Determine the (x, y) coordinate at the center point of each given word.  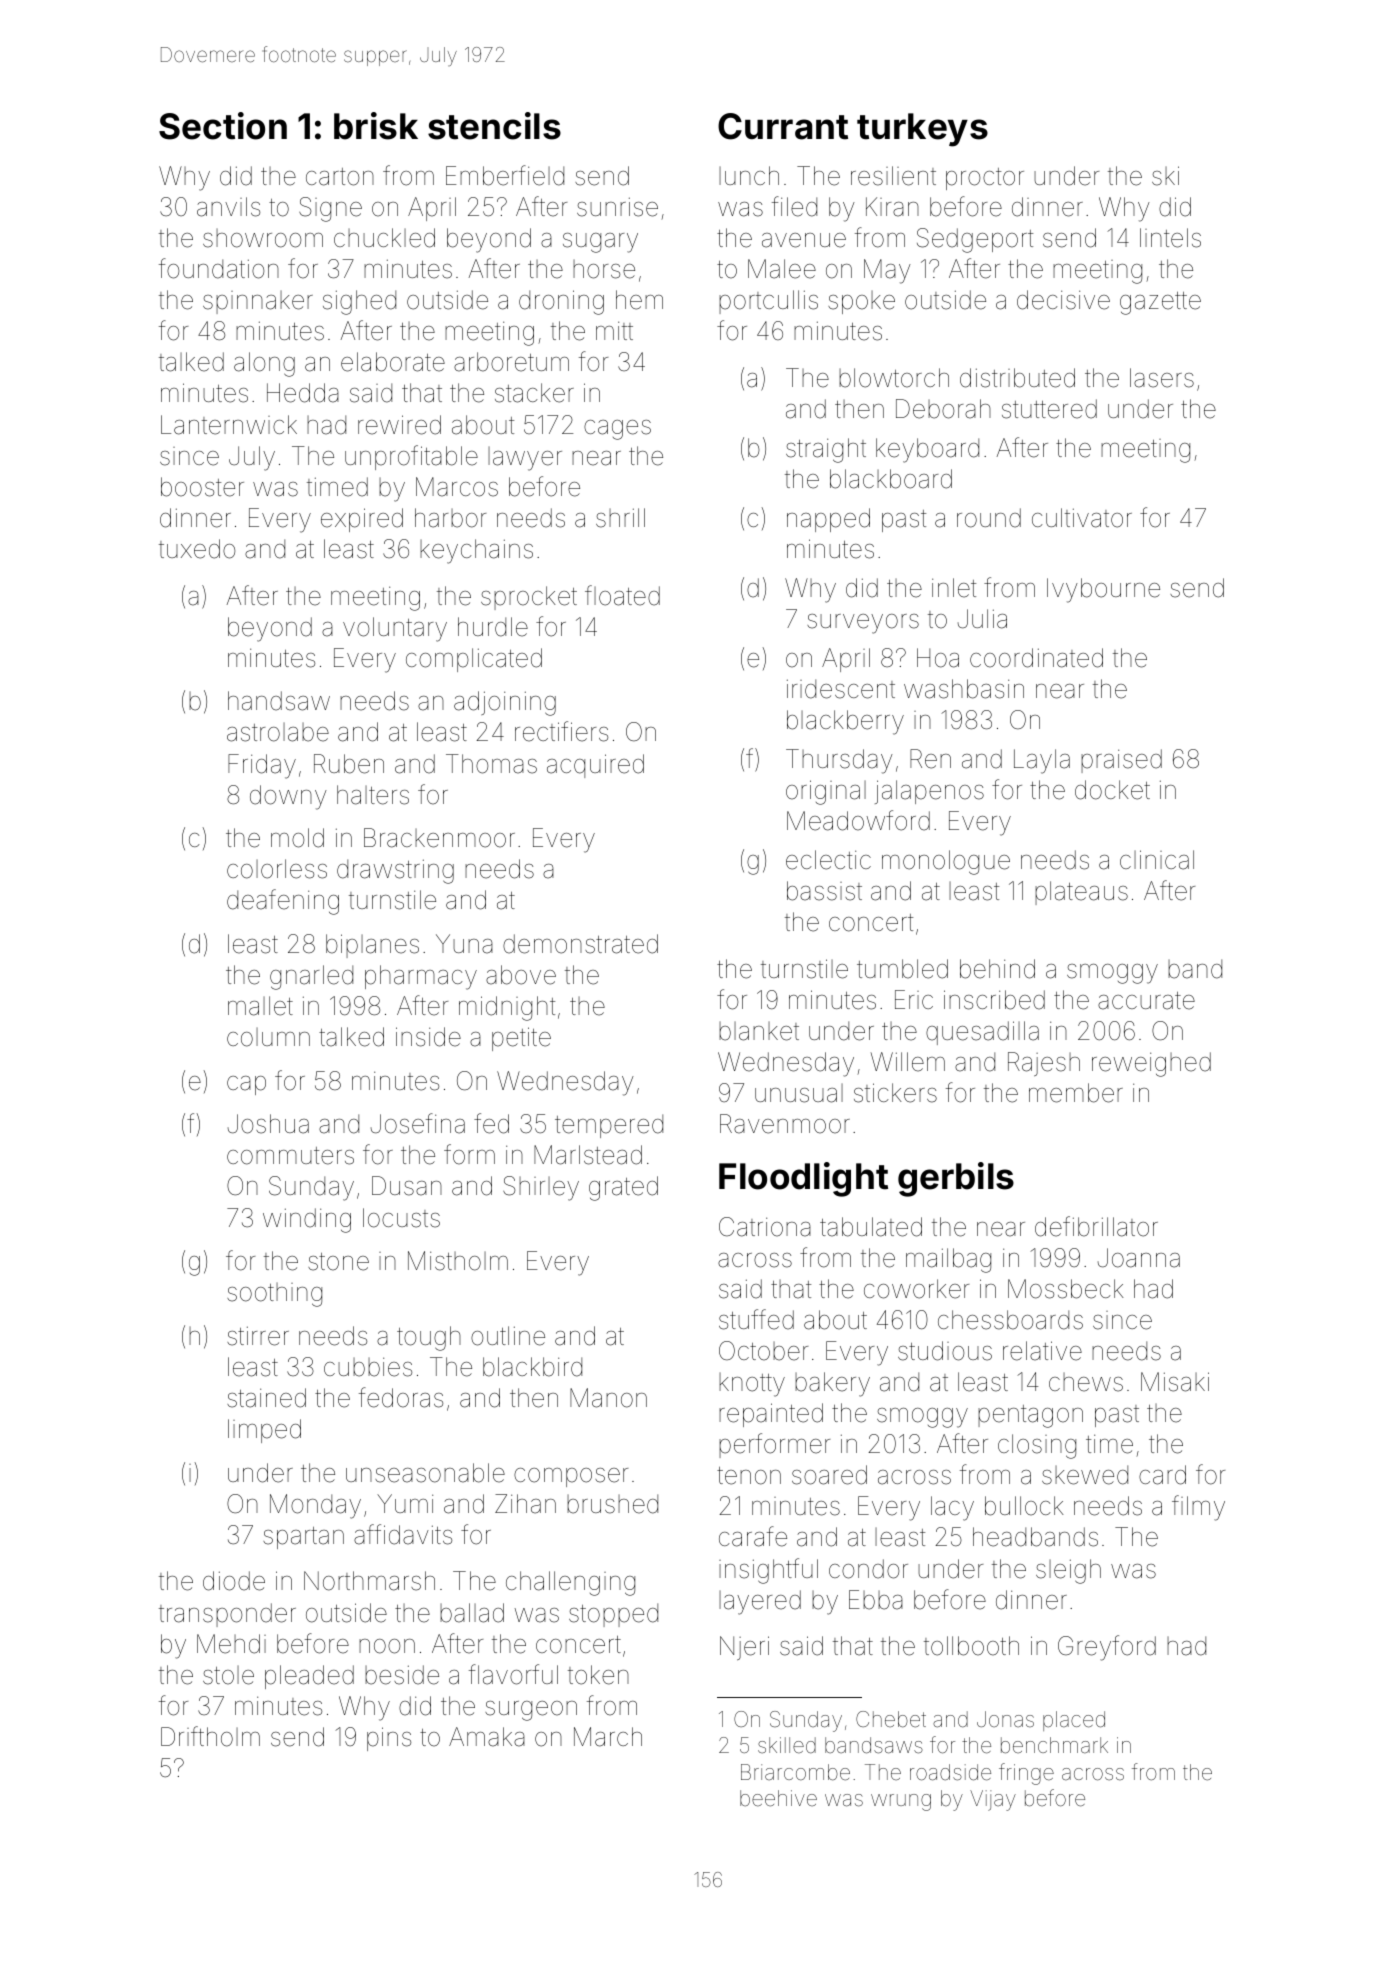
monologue (946, 862)
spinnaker (258, 302)
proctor (985, 179)
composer (571, 1477)
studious (945, 1351)
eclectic (828, 860)
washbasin (964, 689)
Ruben (349, 764)
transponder (227, 1615)
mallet (260, 1006)
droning (561, 302)
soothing (274, 1295)
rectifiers (561, 731)
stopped (613, 1615)
